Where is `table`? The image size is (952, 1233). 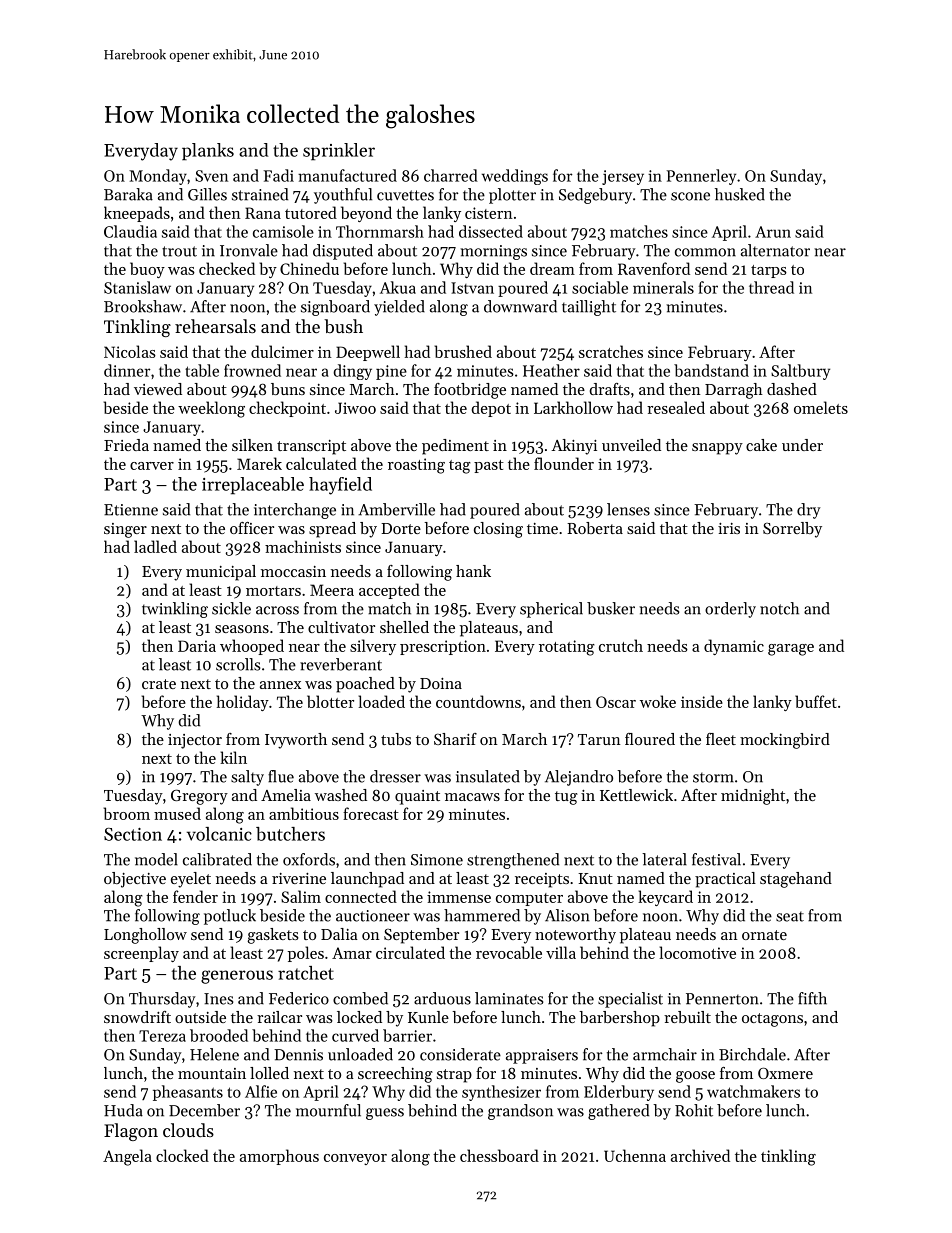
table is located at coordinates (202, 370).
